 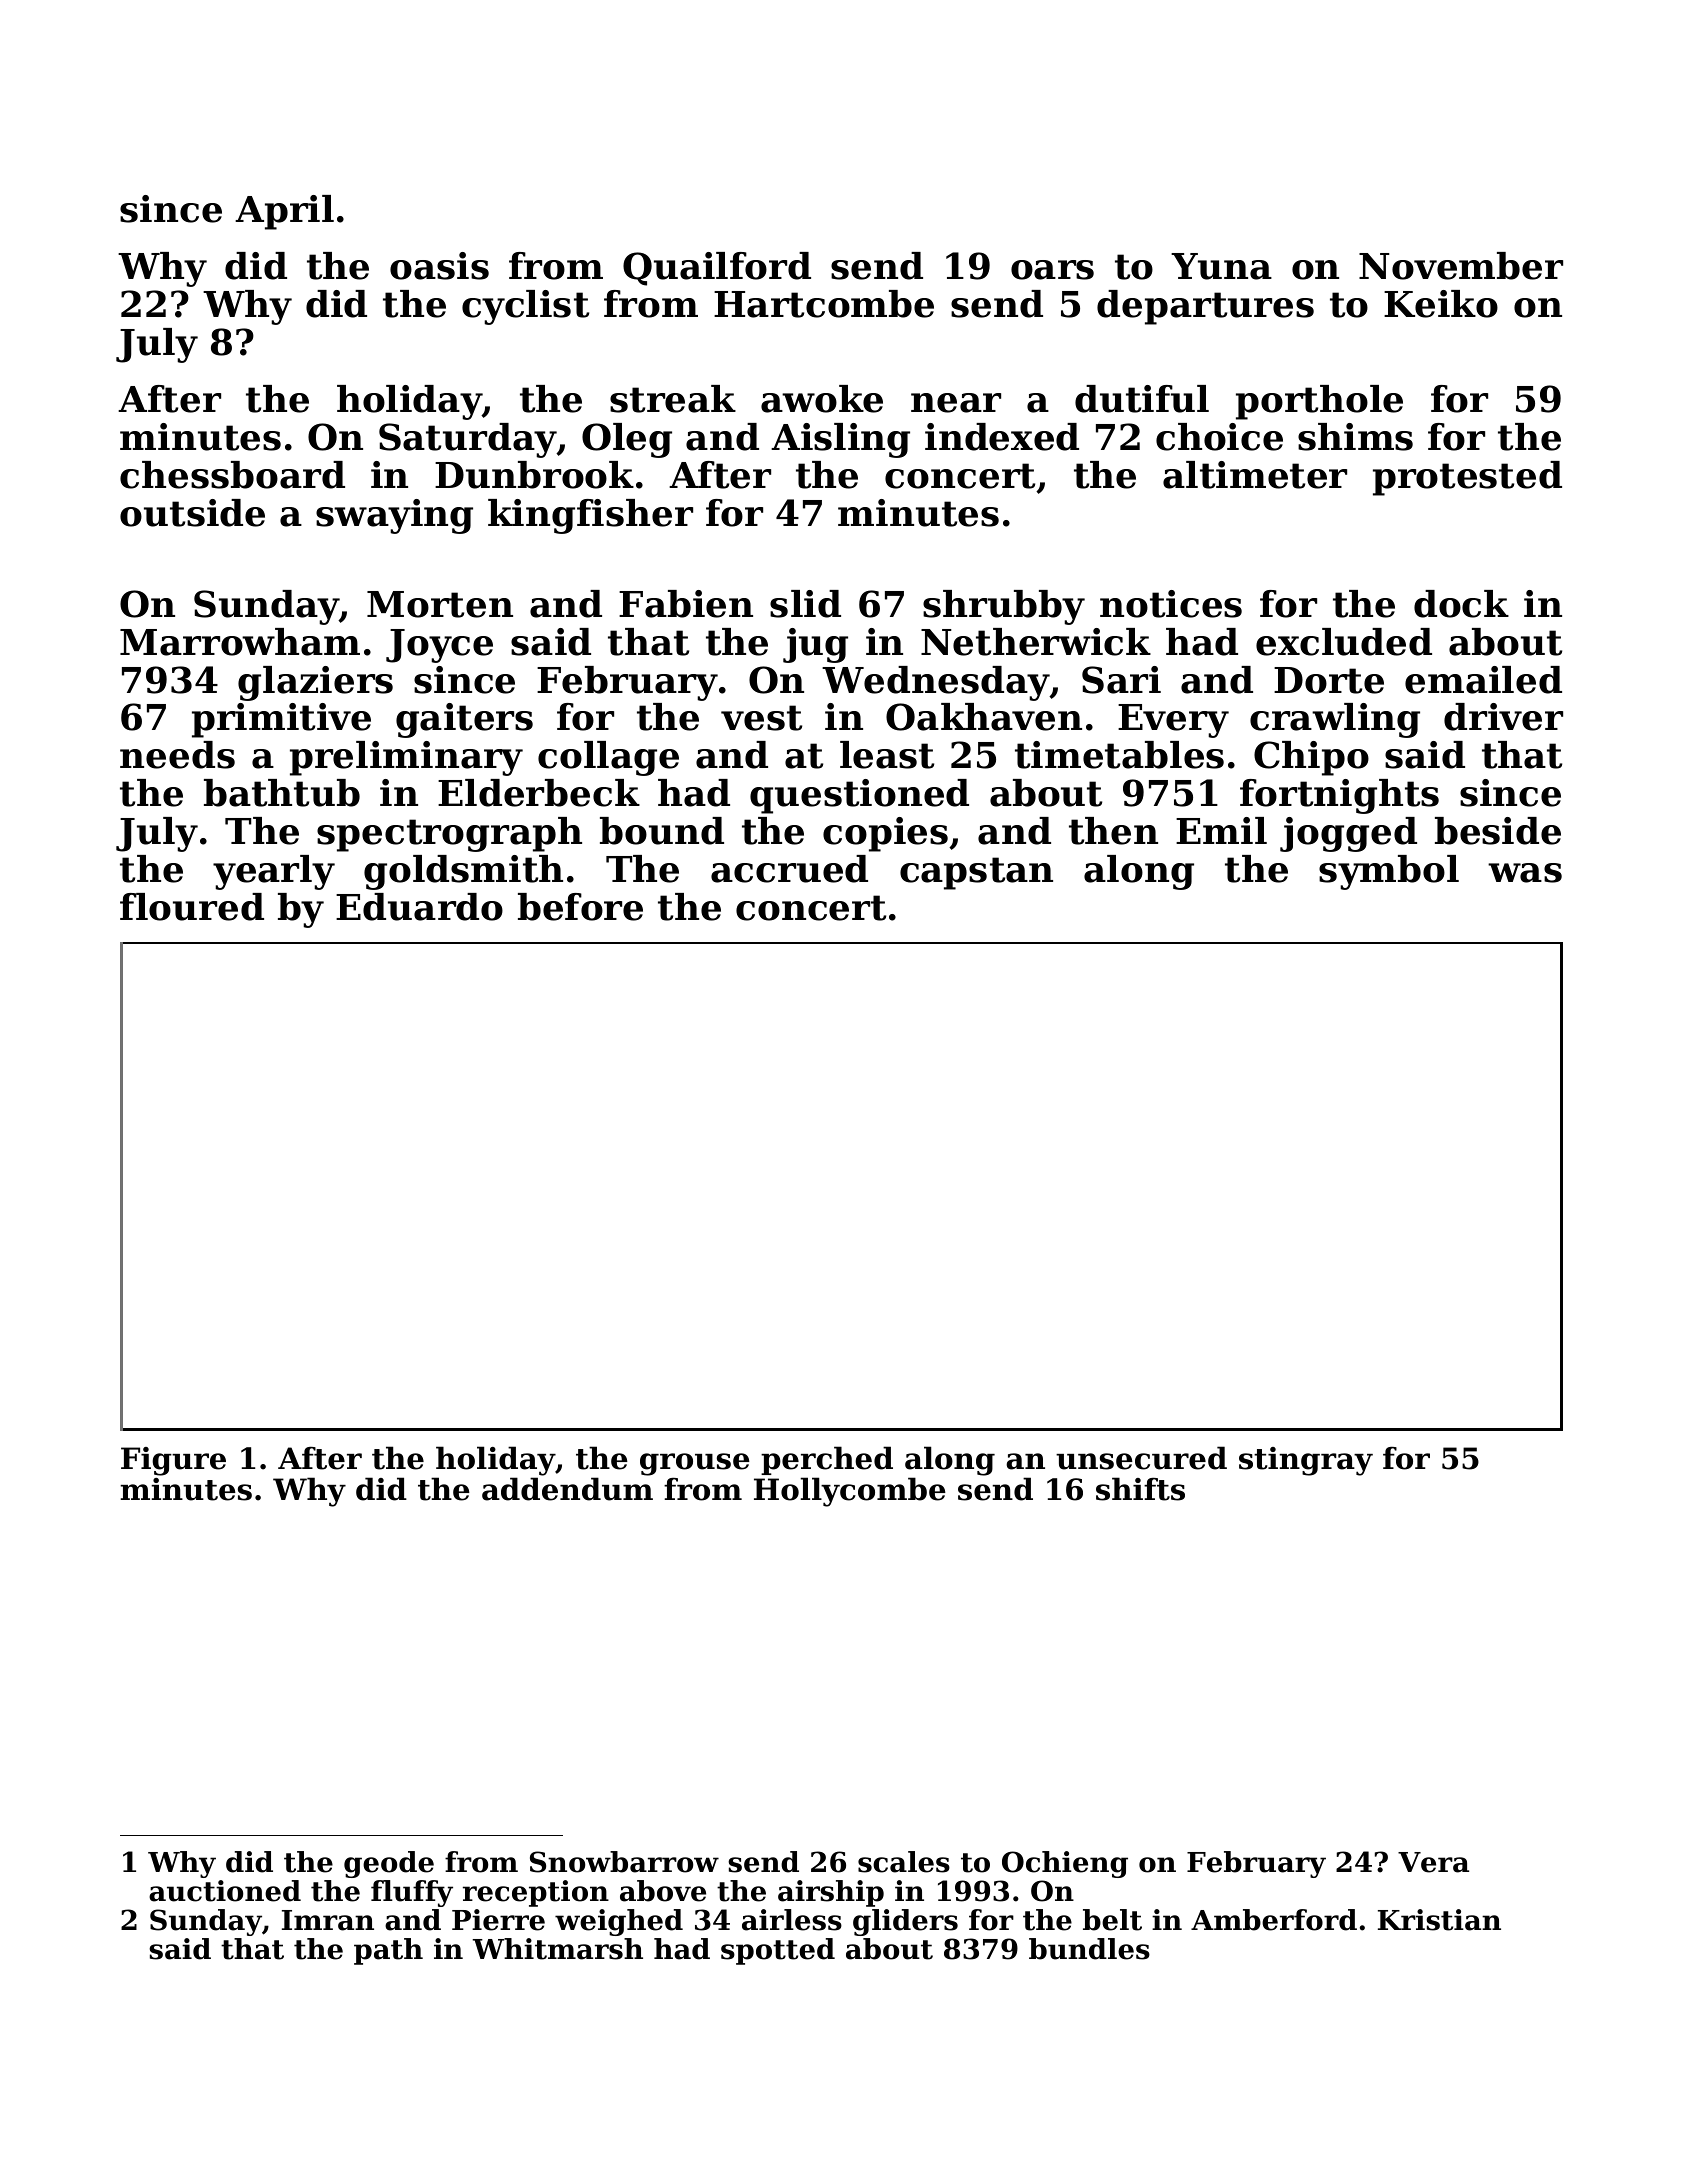 What do you see at coordinates (904, 1862) in the screenshot?
I see `scales` at bounding box center [904, 1862].
